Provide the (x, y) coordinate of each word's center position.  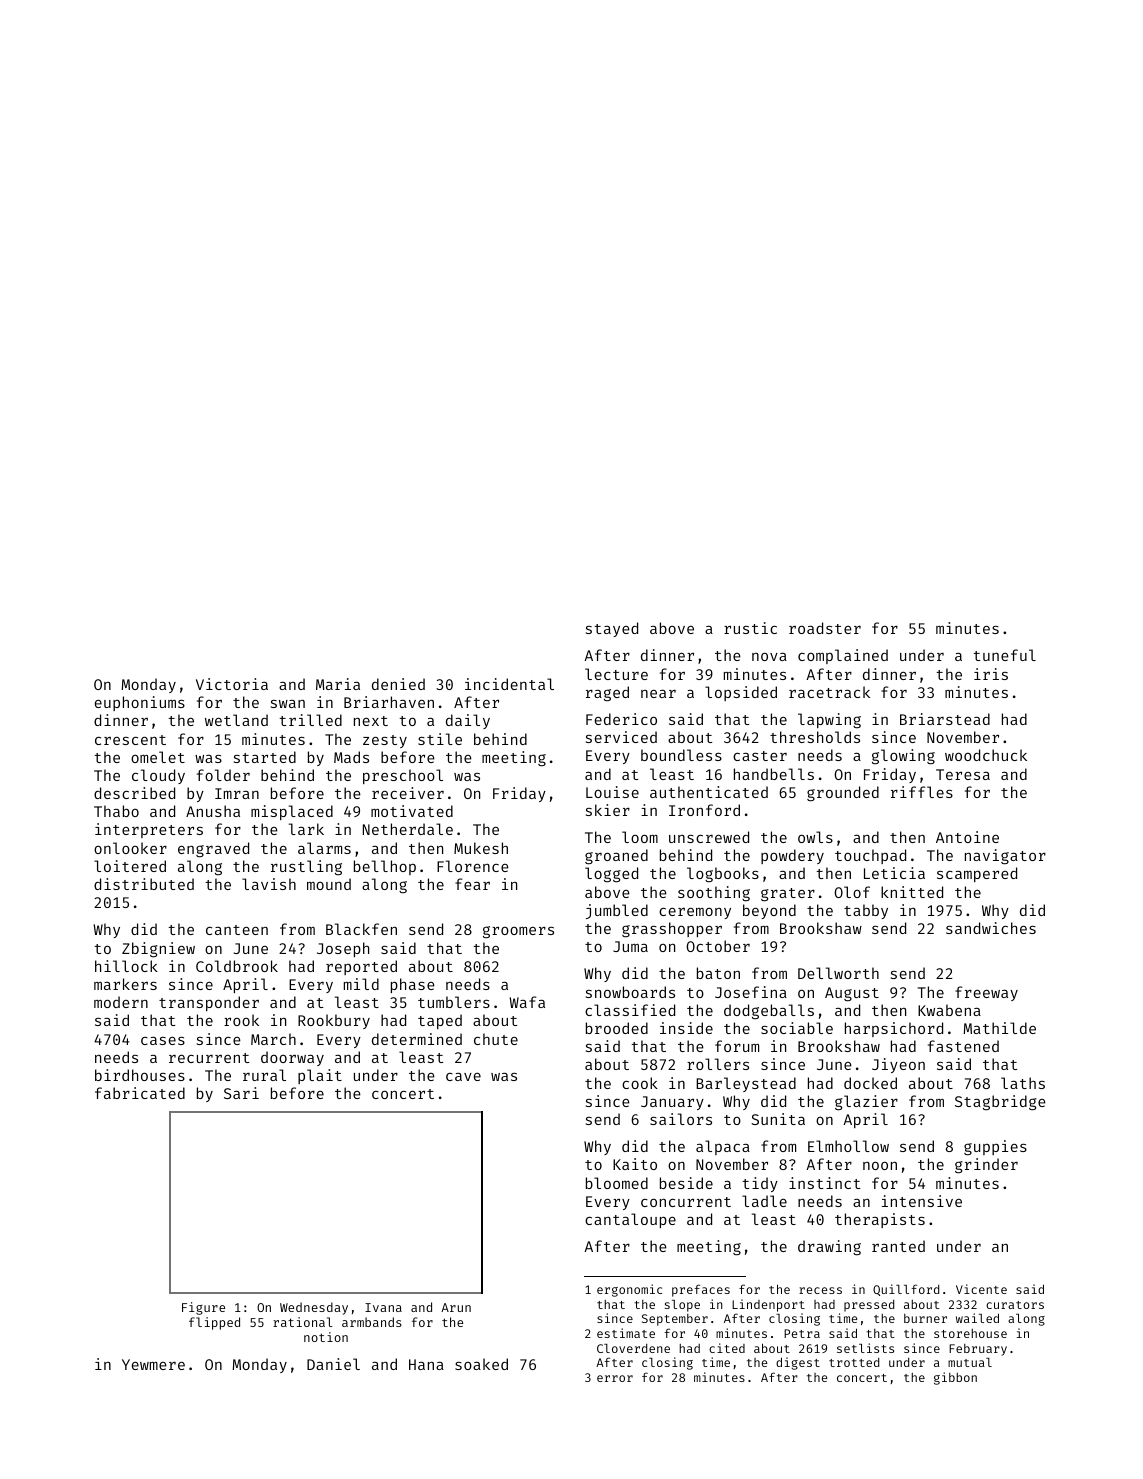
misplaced (292, 812)
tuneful (1004, 655)
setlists (865, 1348)
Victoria (232, 684)
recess (820, 1290)
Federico (621, 719)
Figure (203, 1308)
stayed (612, 629)
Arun (456, 1307)
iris (991, 674)
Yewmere (153, 1364)
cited (727, 1348)
